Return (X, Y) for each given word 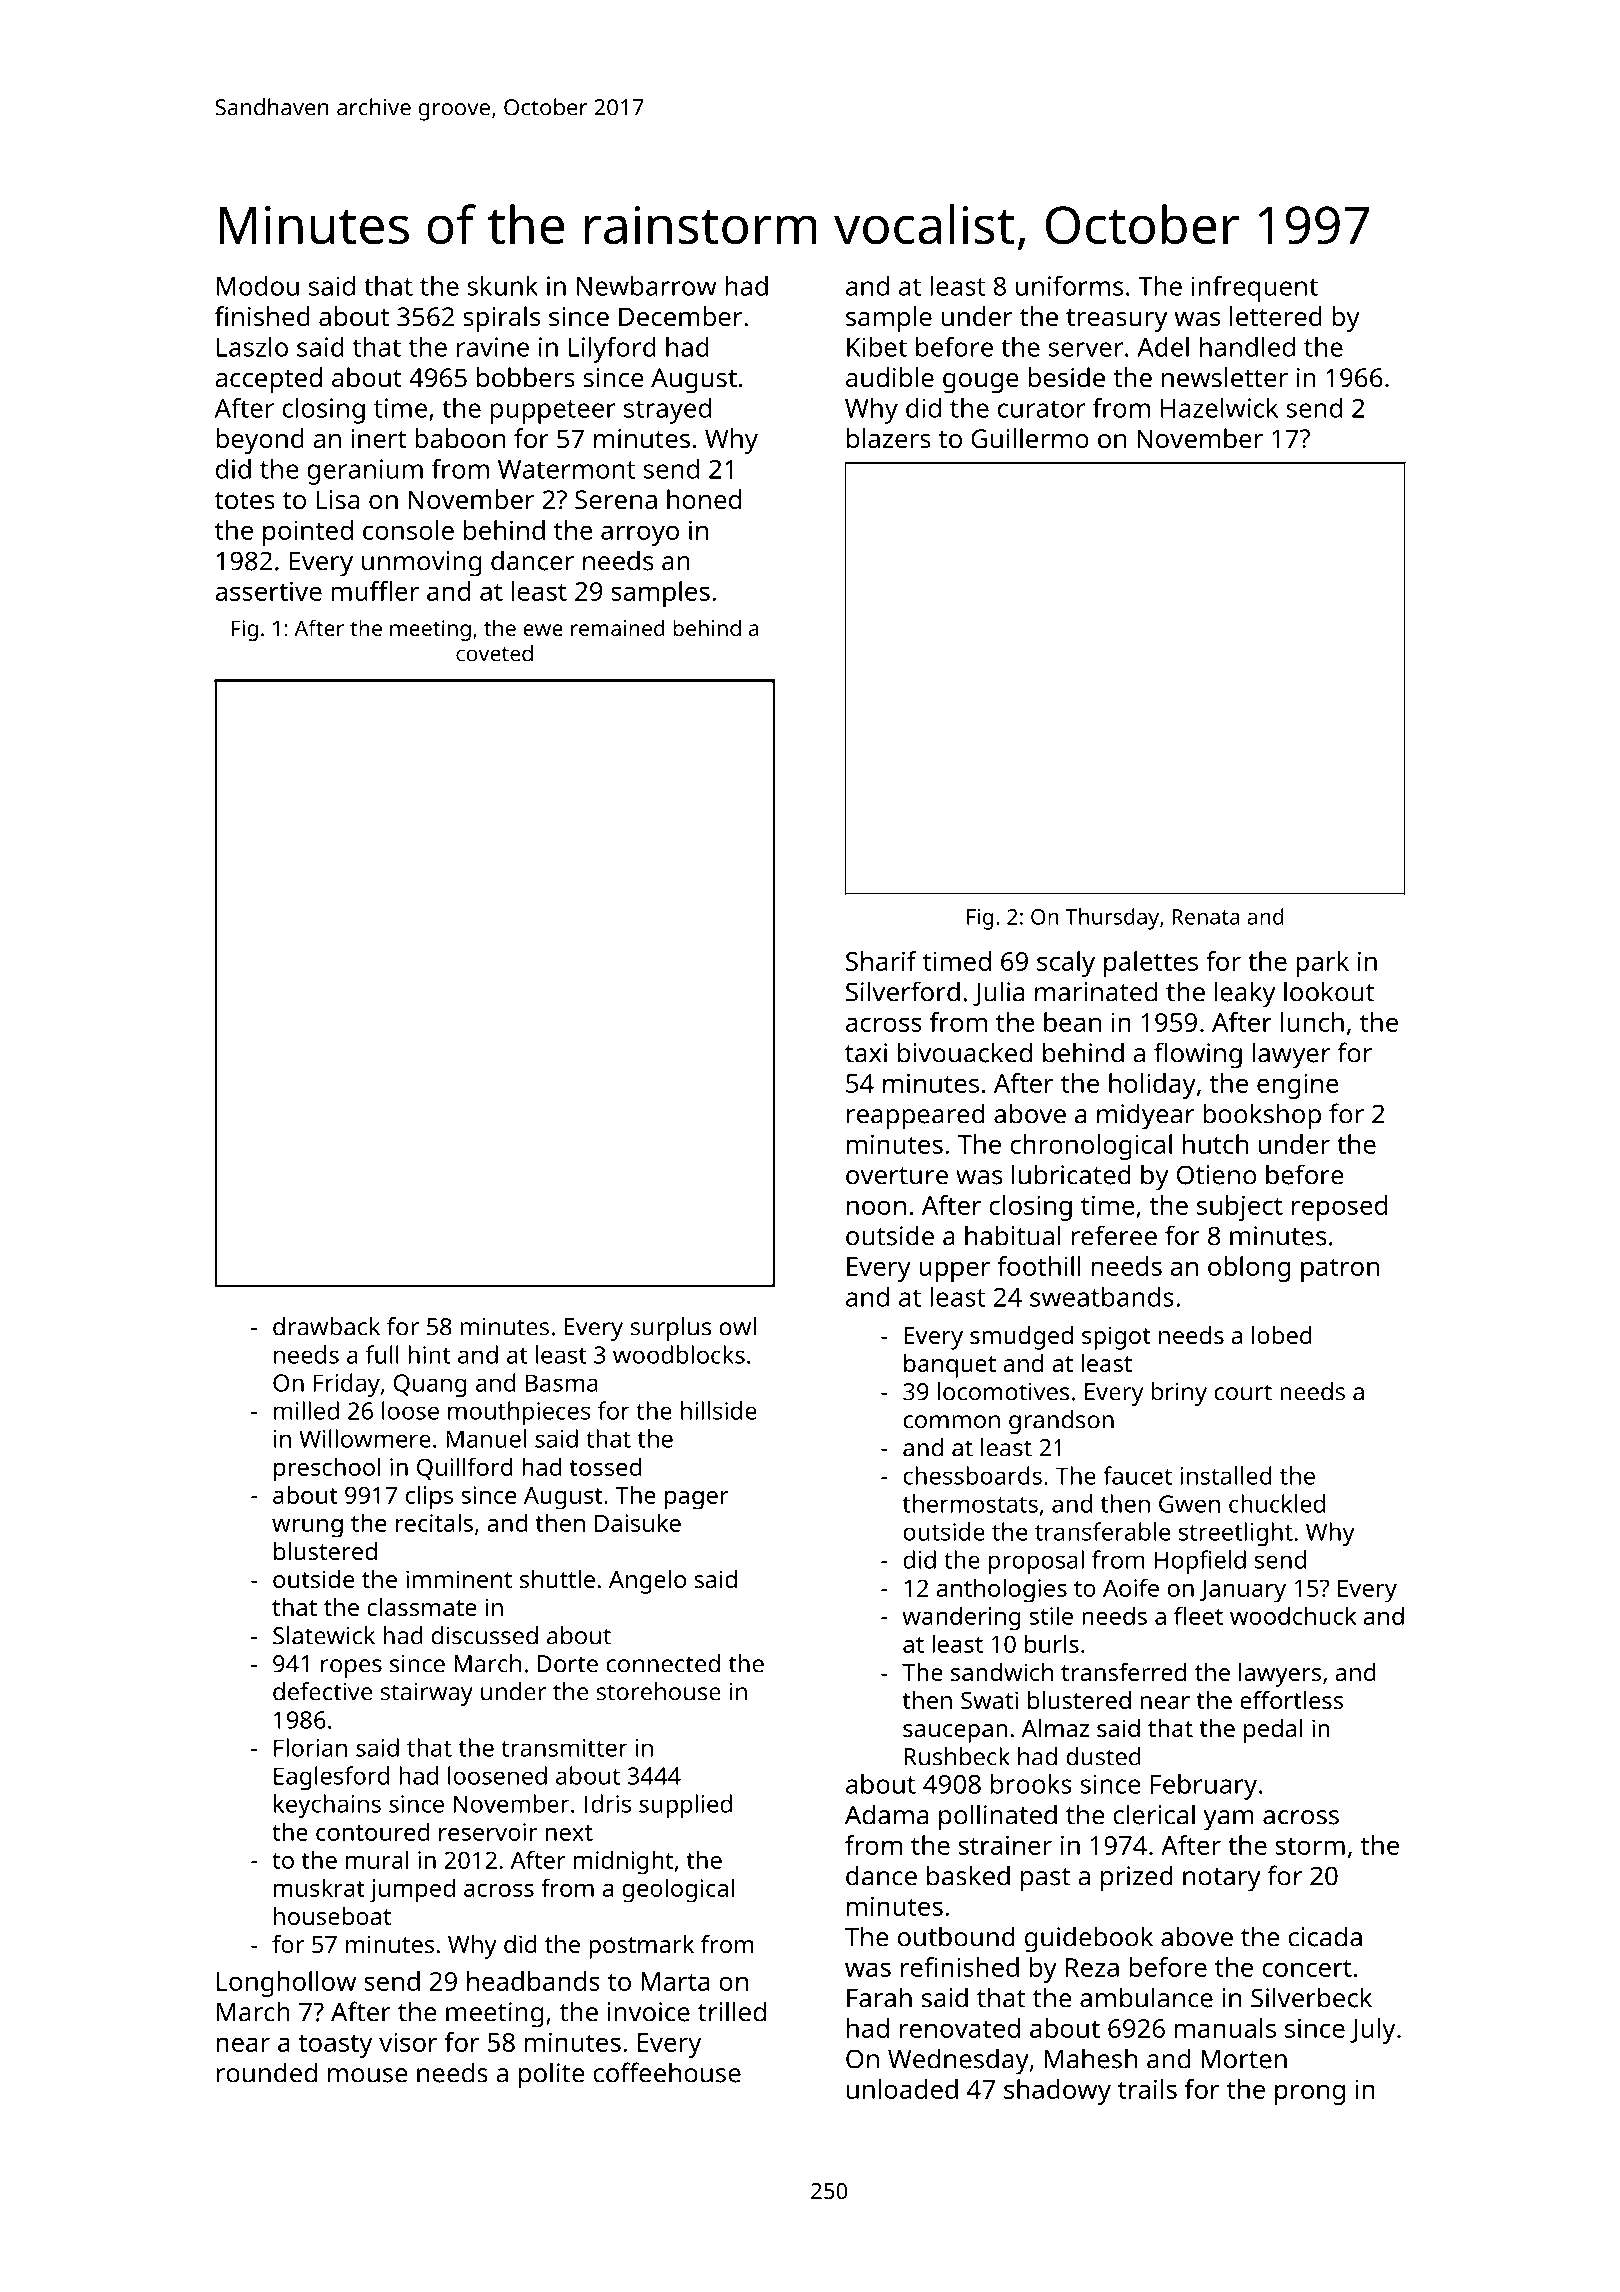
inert (378, 439)
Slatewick (324, 1635)
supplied (685, 1806)
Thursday (1112, 919)
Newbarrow (647, 286)
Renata (1206, 917)
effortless (1291, 1700)
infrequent (1255, 288)
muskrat (319, 1887)
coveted (494, 653)
